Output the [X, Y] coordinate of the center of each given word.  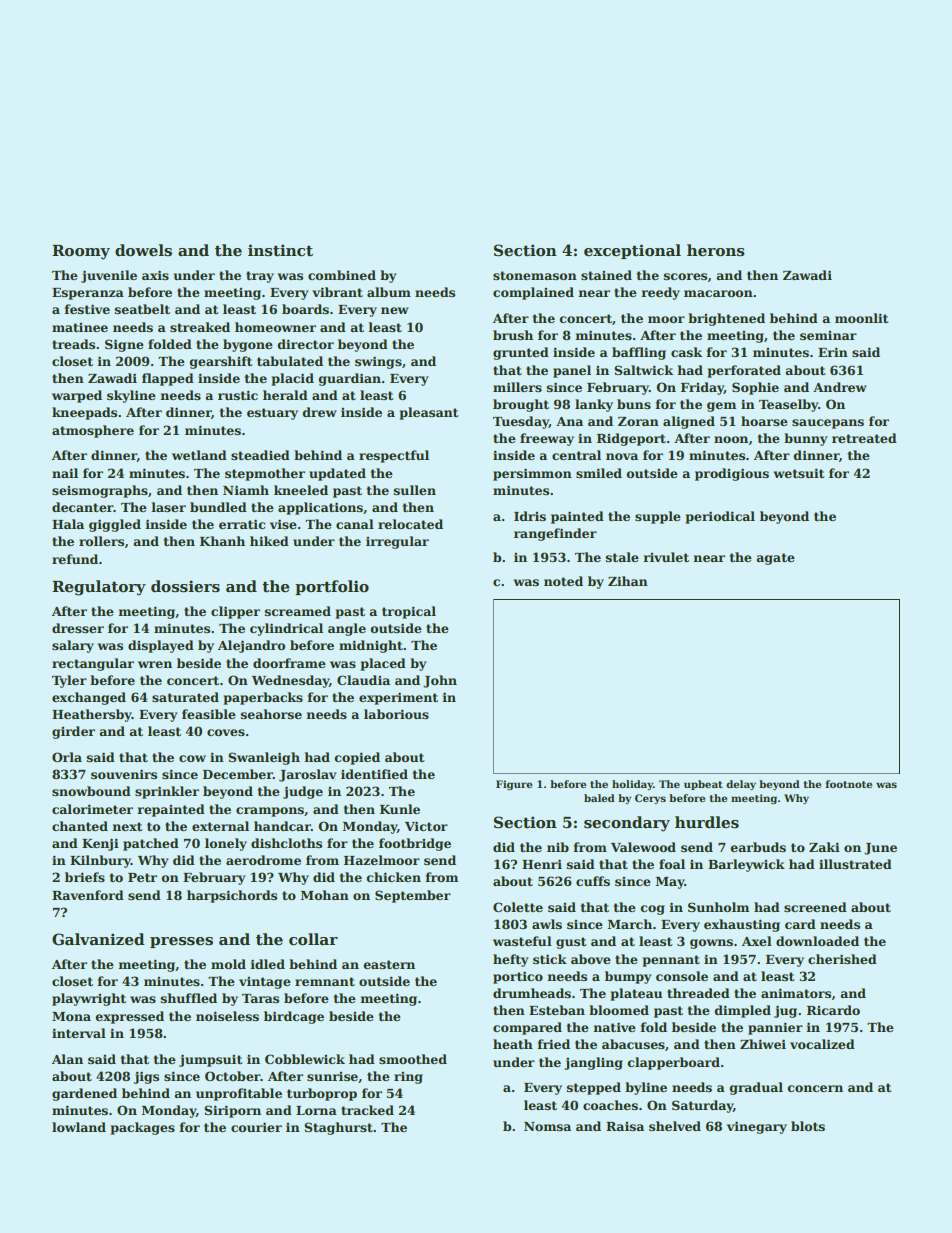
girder [73, 732]
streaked [200, 327]
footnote [848, 784]
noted [563, 581]
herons [716, 250]
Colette [518, 907]
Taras [260, 998]
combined [342, 275]
